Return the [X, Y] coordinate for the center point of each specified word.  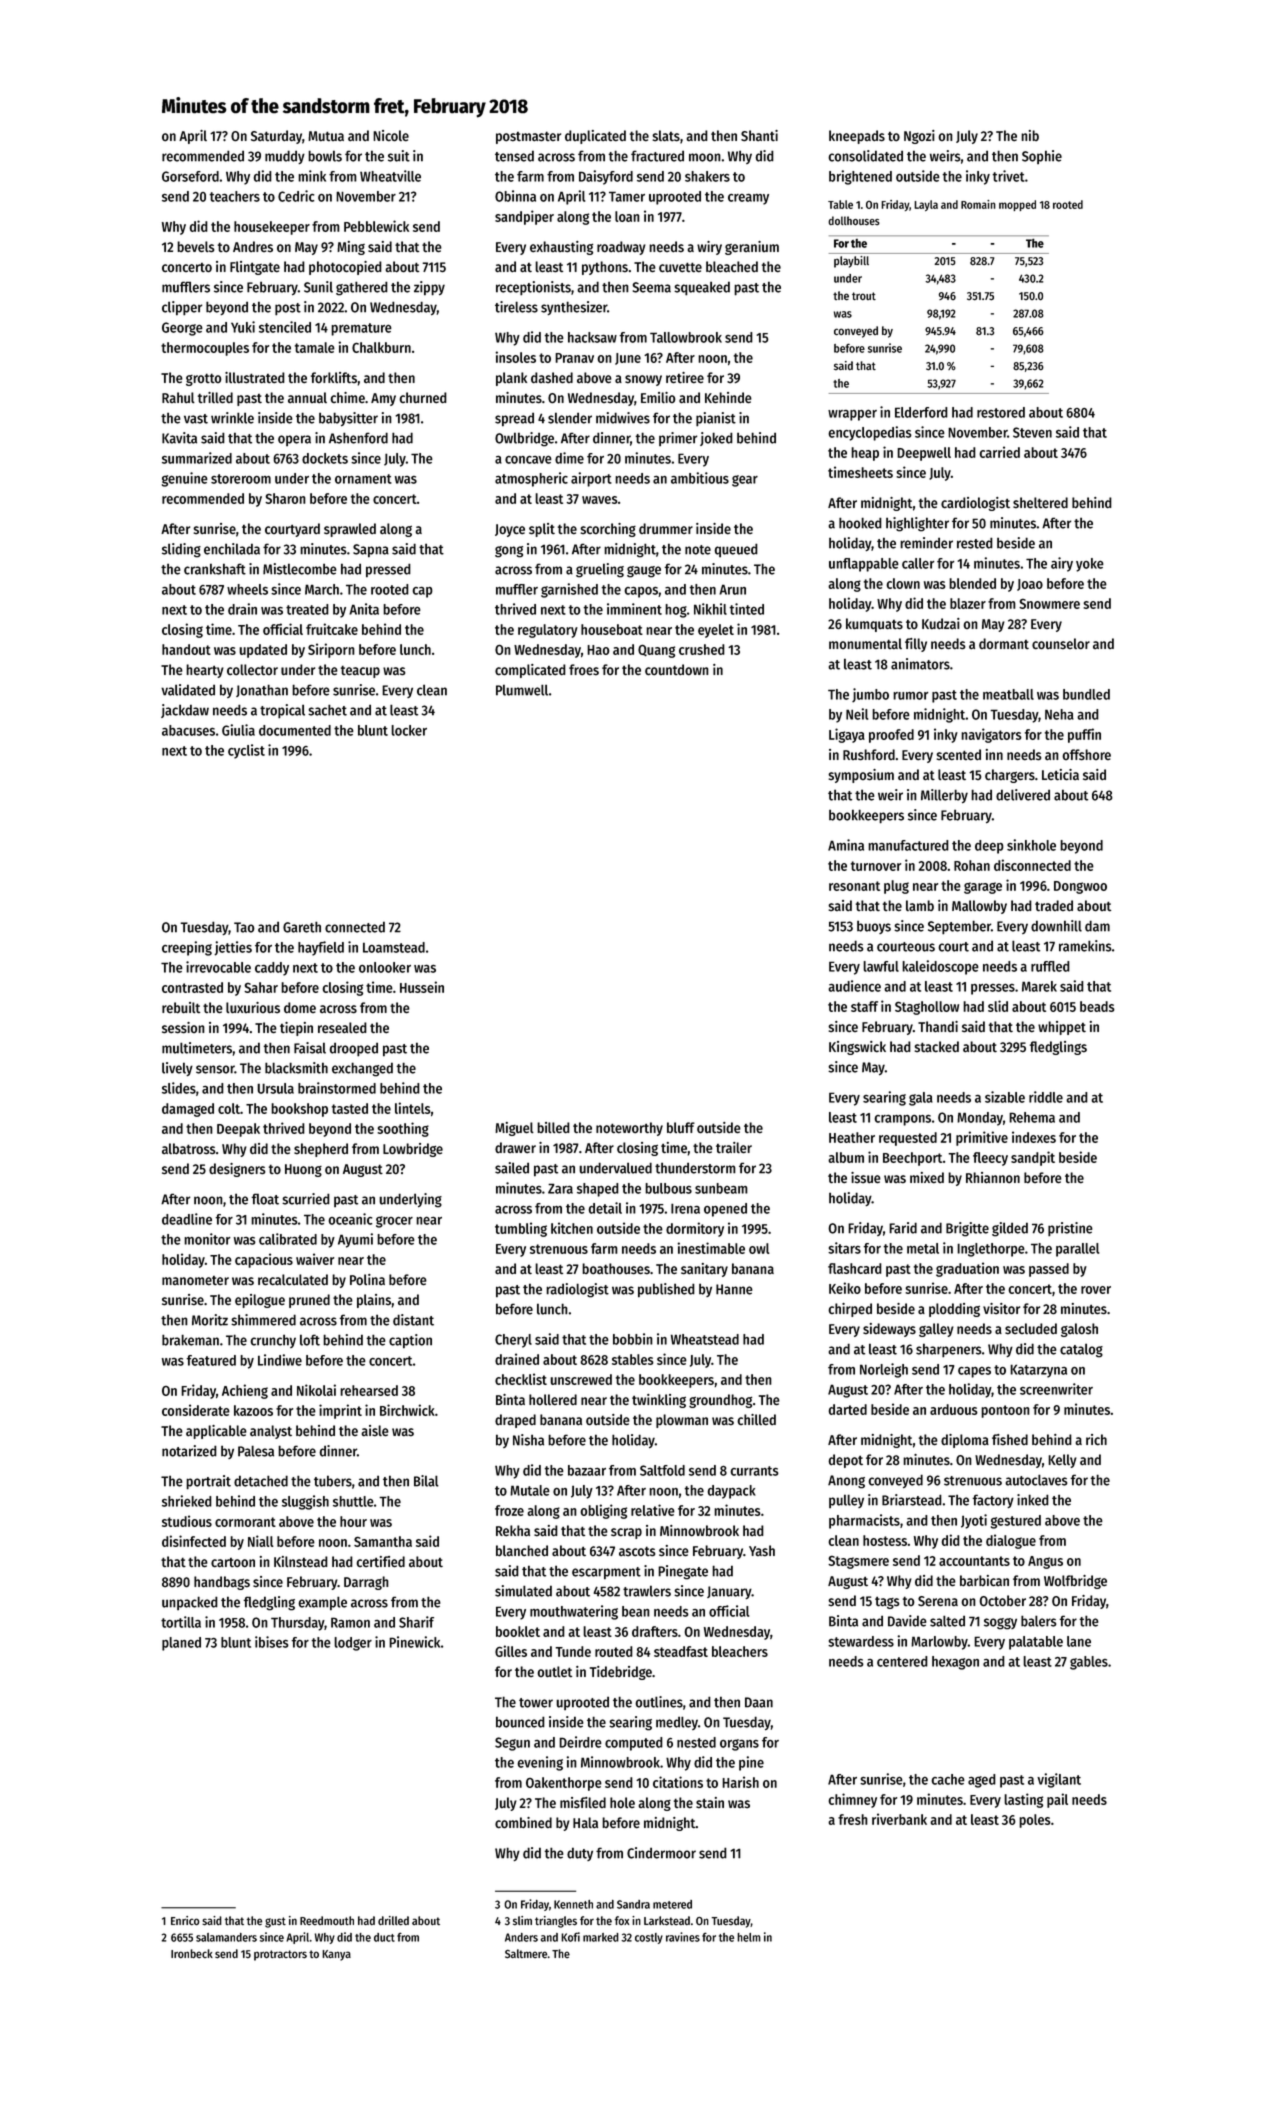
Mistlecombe [300, 569]
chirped [850, 1310]
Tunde [573, 1651]
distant [413, 1320]
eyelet [716, 631]
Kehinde [728, 397]
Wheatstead [705, 1339]
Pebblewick [376, 226]
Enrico [185, 1921]
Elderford [921, 412]
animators [920, 664]
